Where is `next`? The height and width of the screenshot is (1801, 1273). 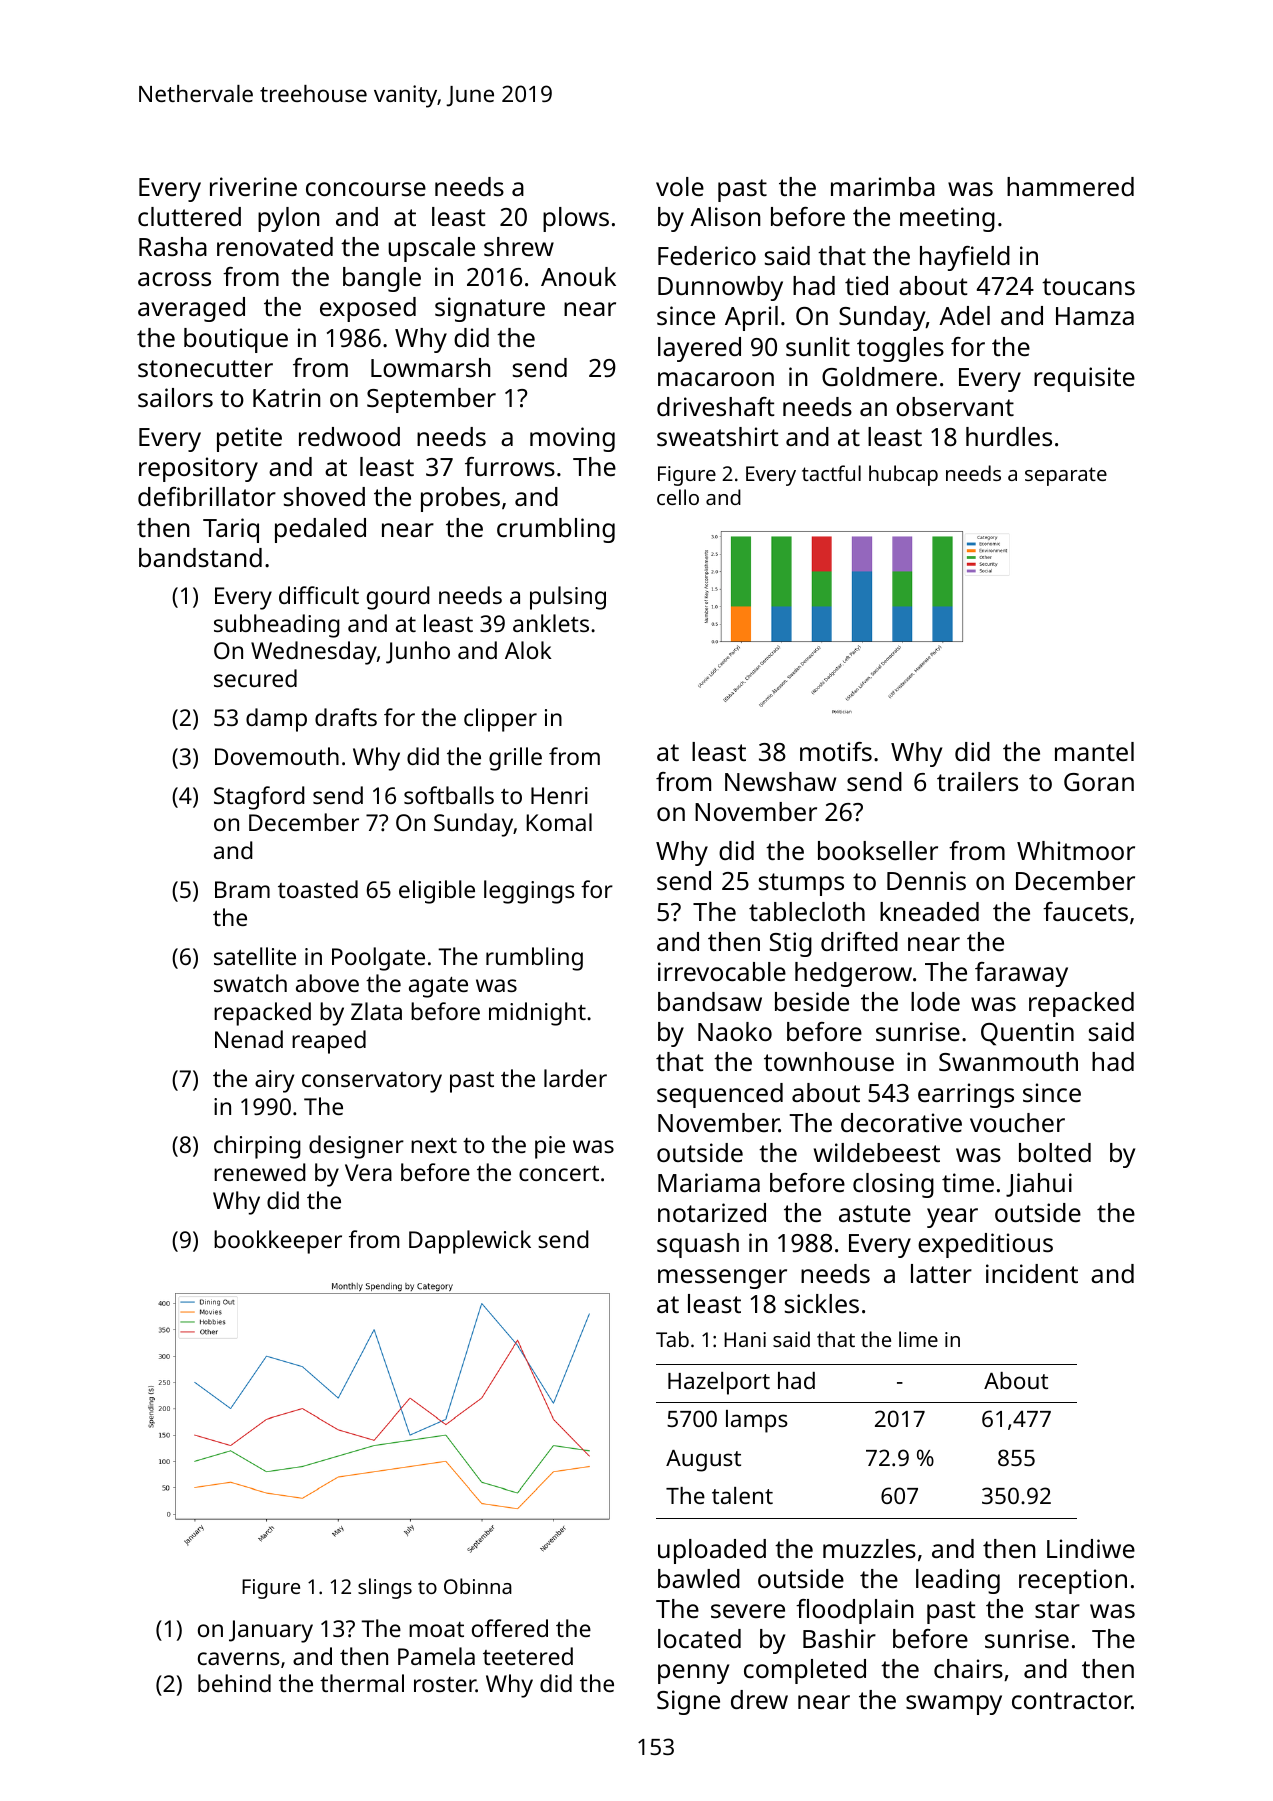
next is located at coordinates (434, 1145).
